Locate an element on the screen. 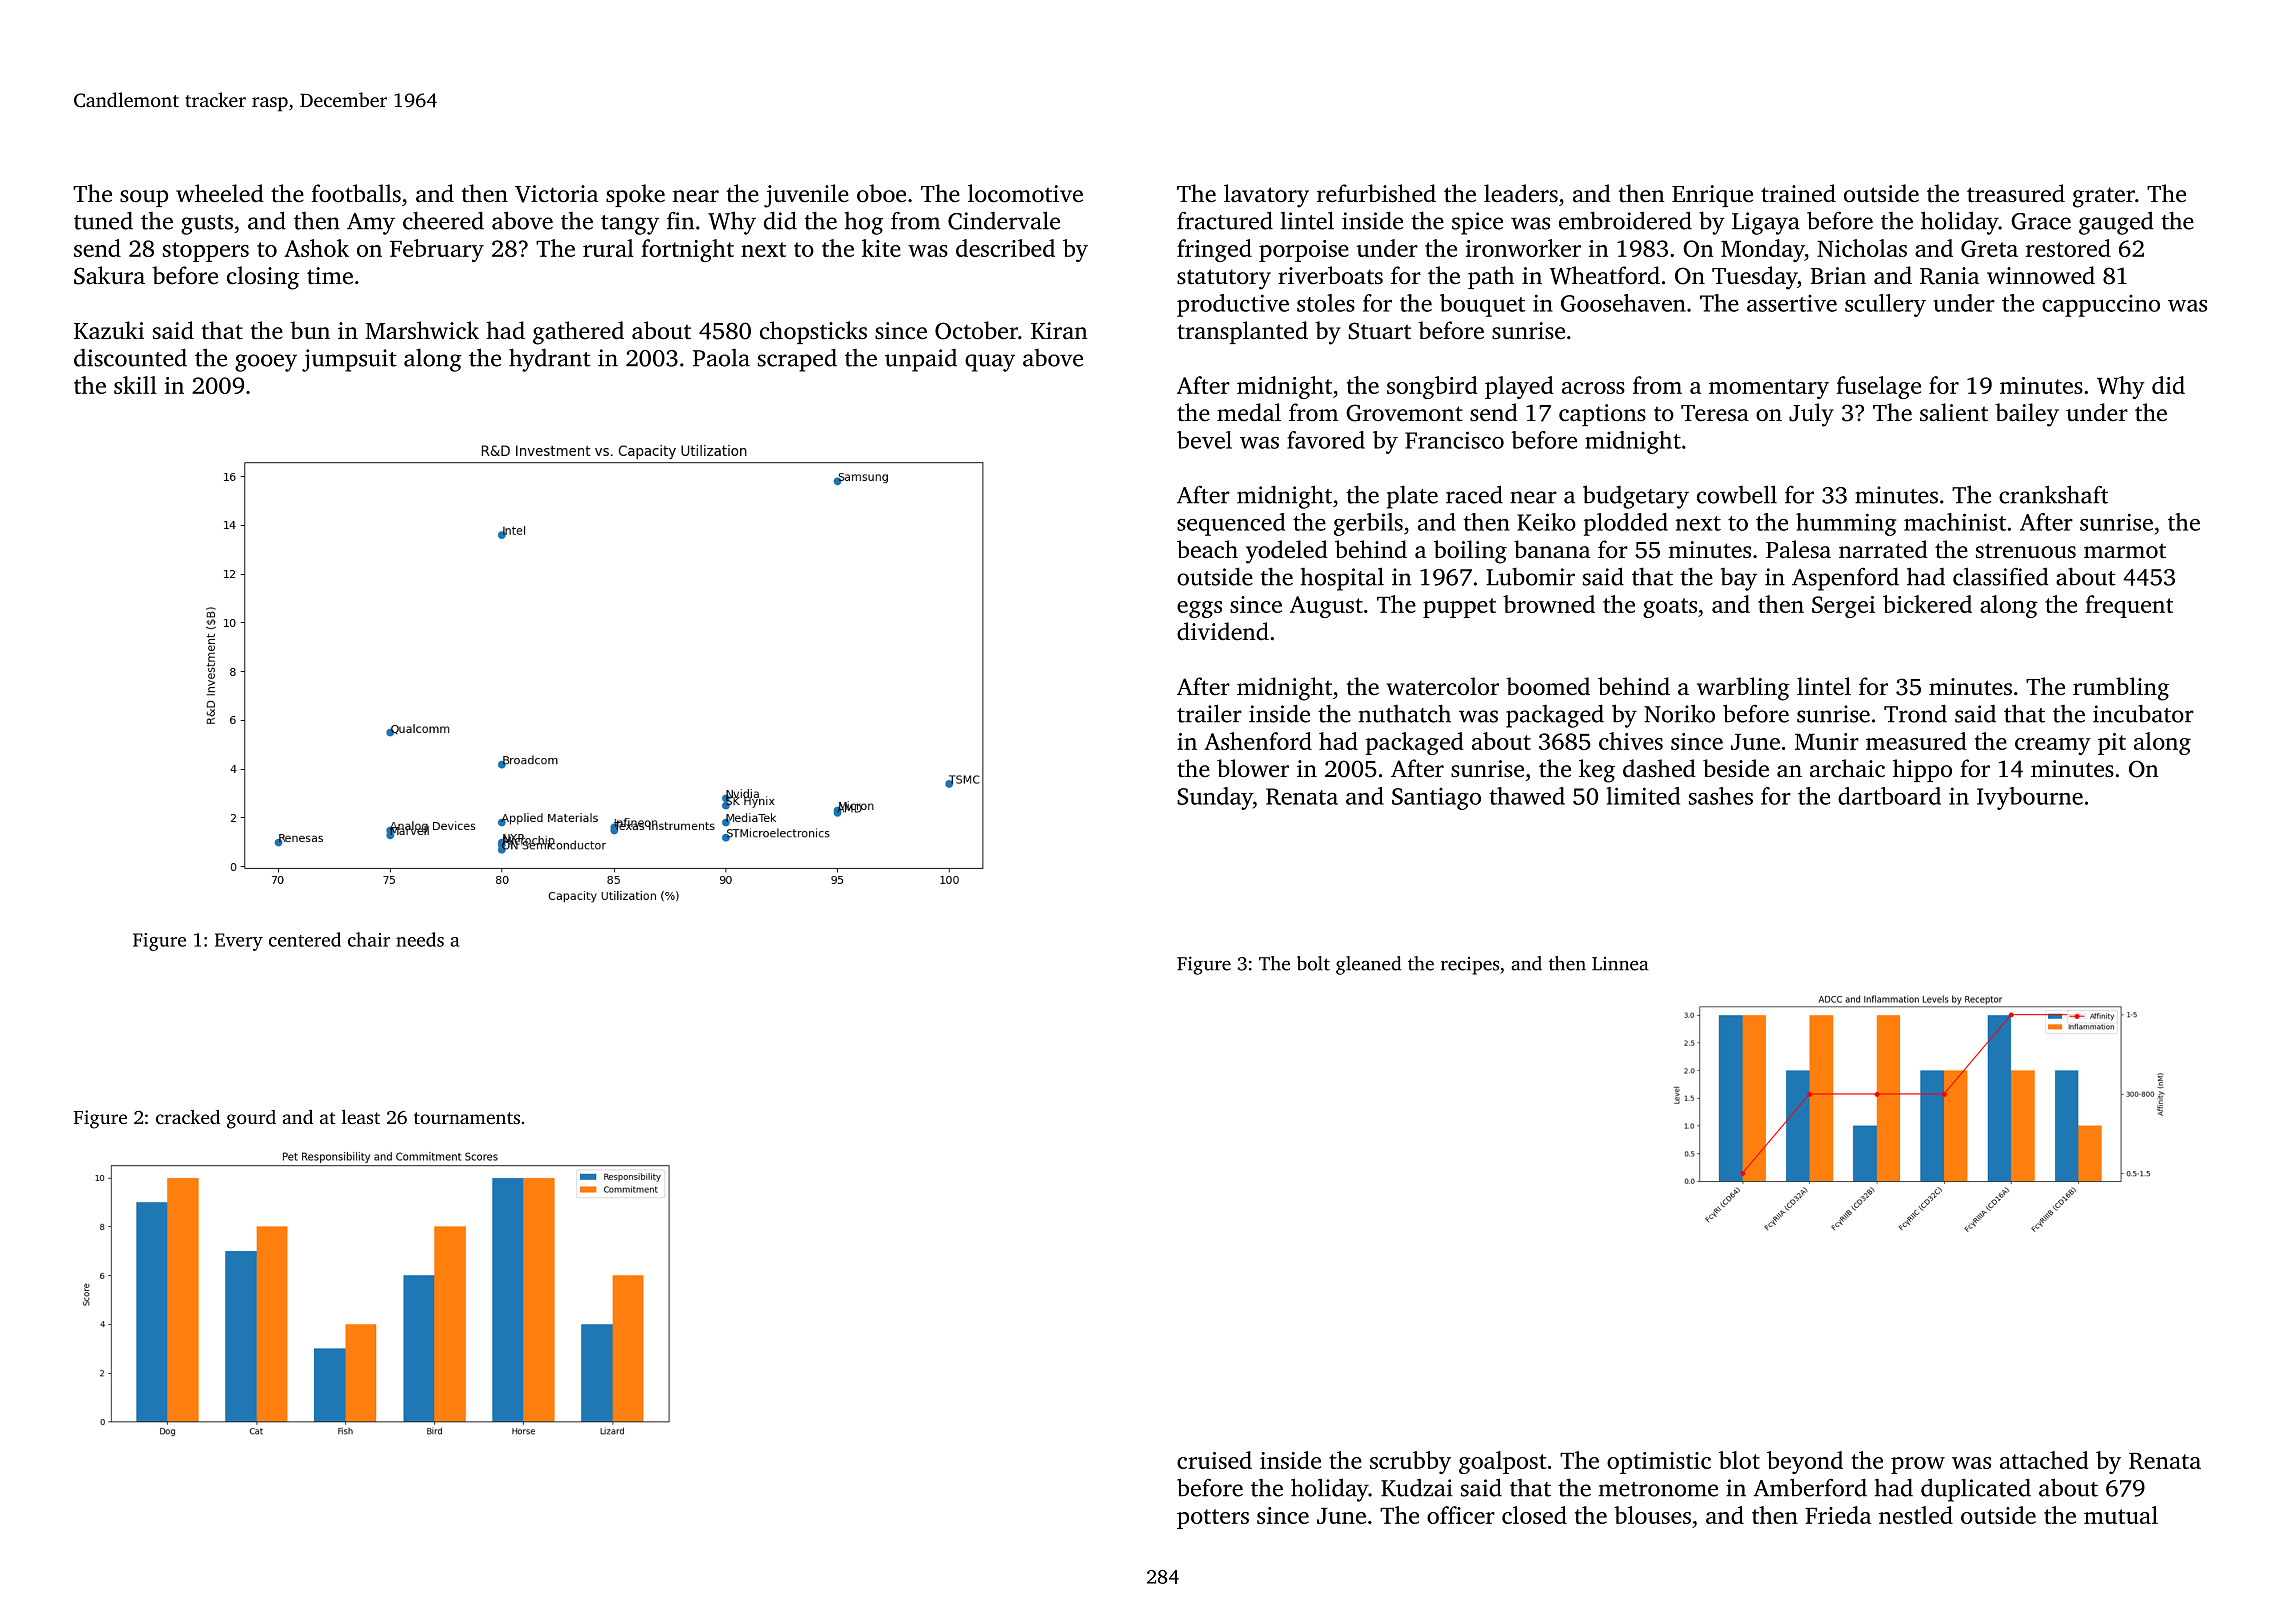  eggs is located at coordinates (1199, 609).
